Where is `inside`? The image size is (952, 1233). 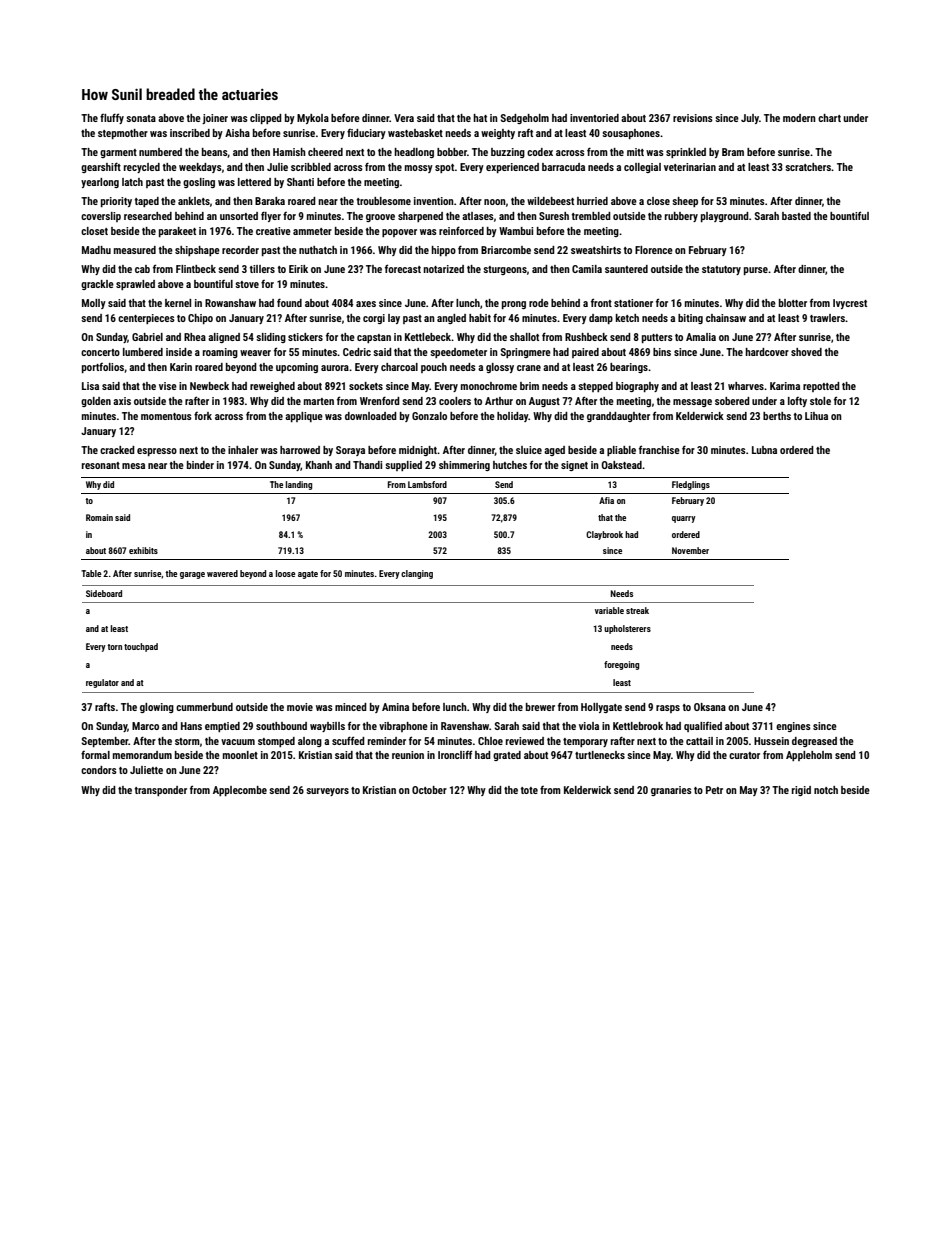 inside is located at coordinates (179, 352).
